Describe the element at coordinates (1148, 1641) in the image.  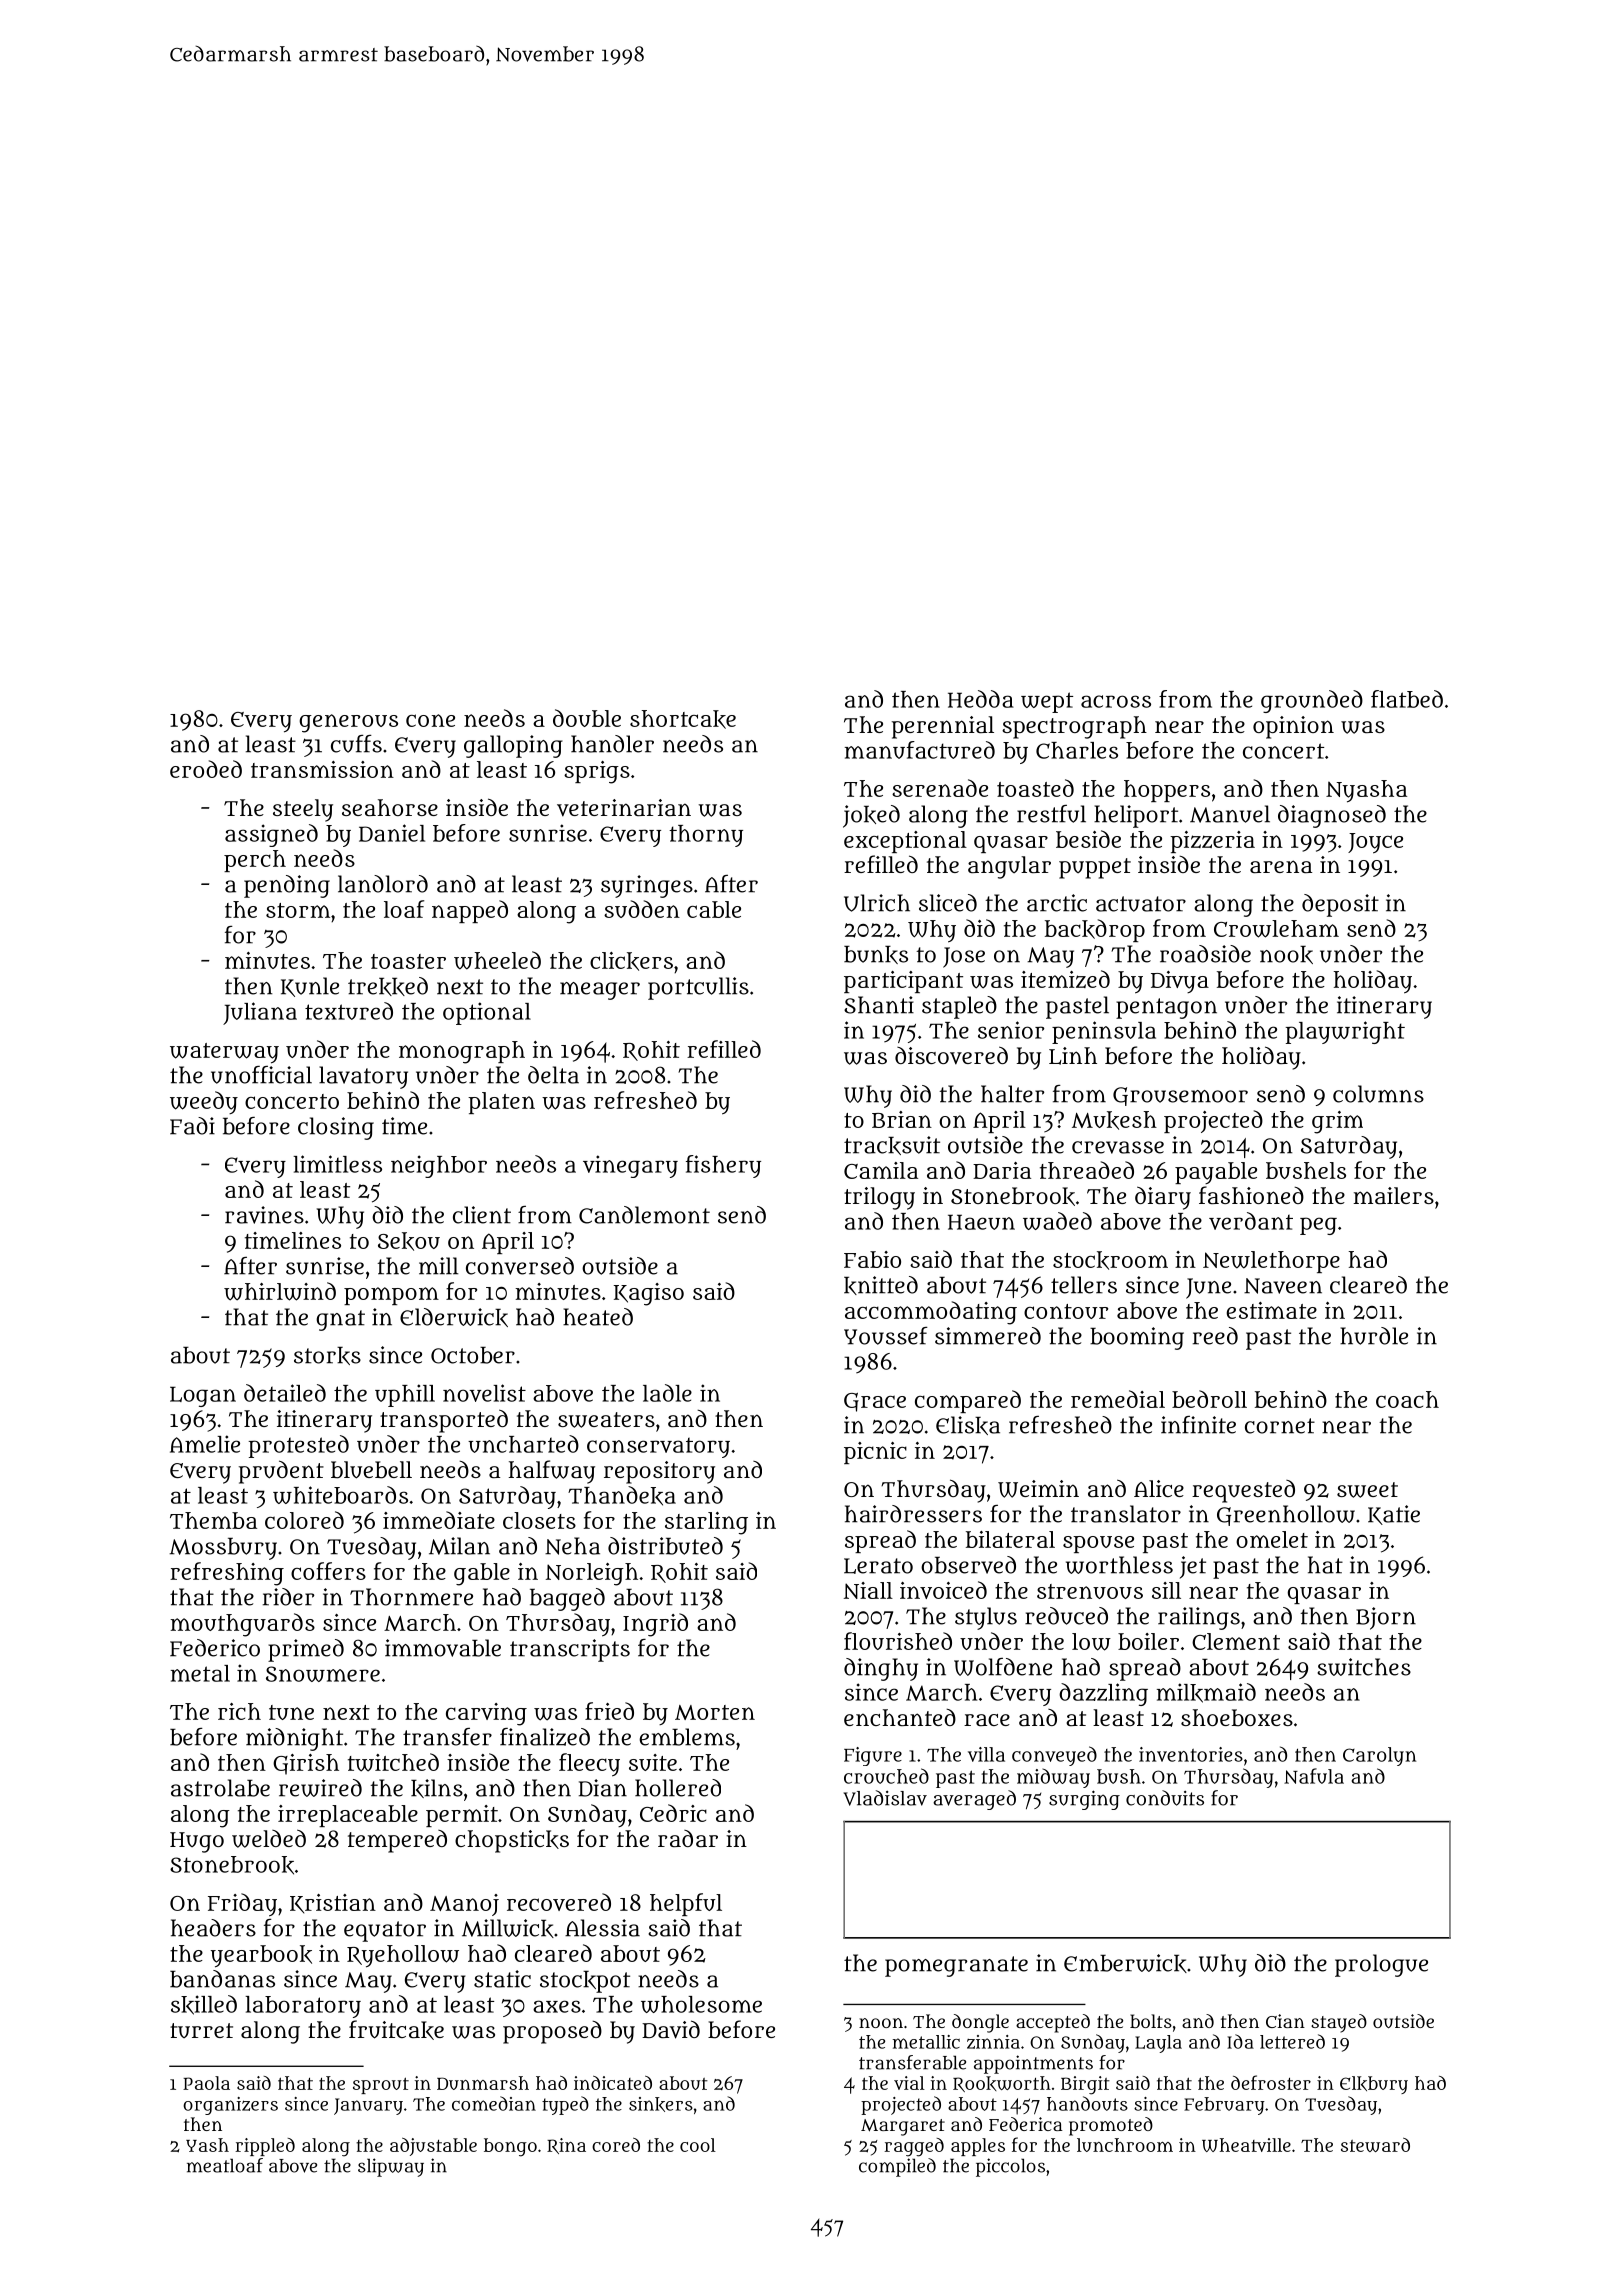
I see `boiler` at that location.
